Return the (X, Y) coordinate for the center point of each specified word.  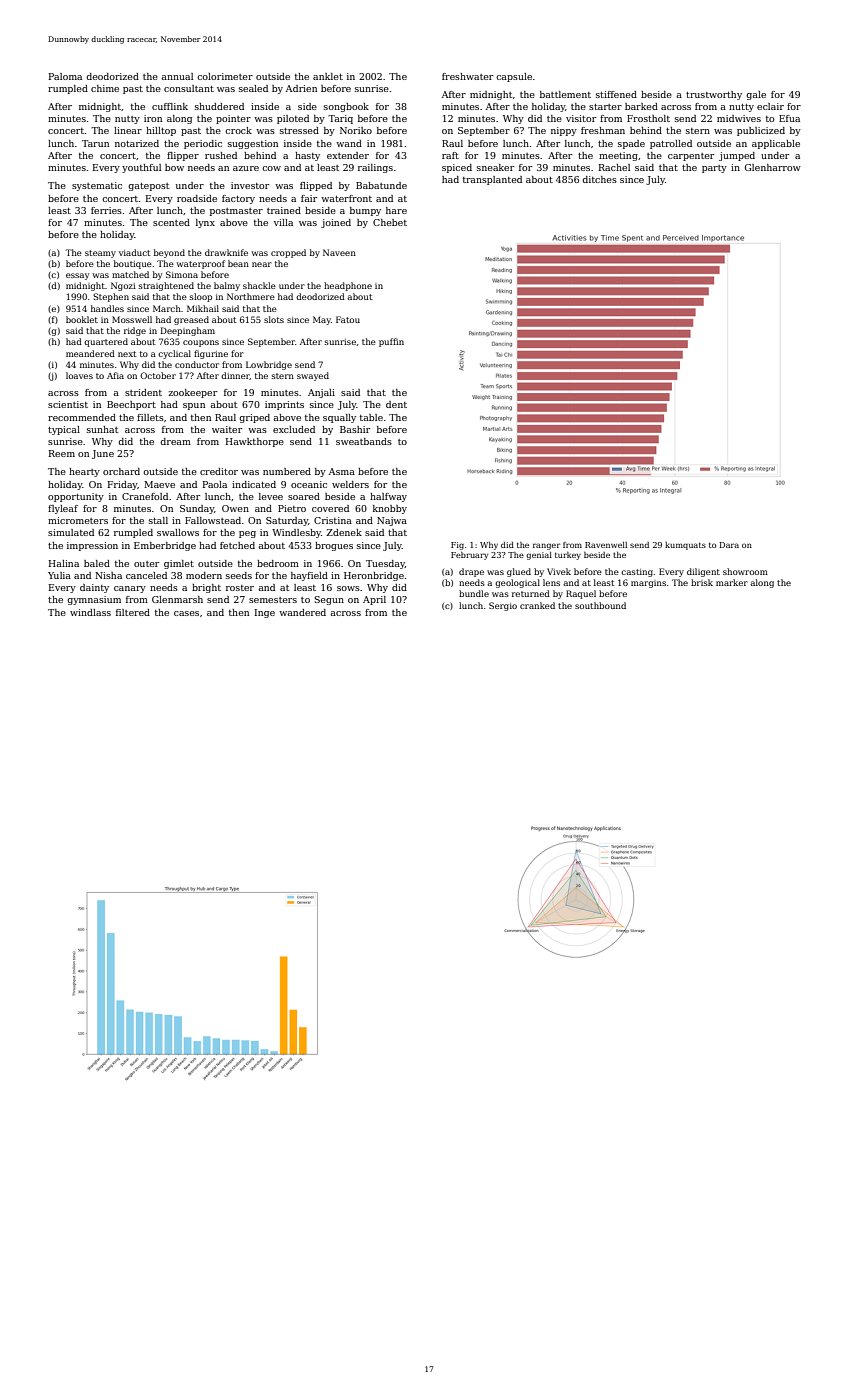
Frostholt (648, 118)
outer (146, 564)
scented (171, 222)
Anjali (321, 393)
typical (64, 430)
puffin (391, 342)
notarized (137, 143)
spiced (457, 168)
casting (637, 573)
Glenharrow (773, 167)
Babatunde (381, 185)
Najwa (392, 521)
